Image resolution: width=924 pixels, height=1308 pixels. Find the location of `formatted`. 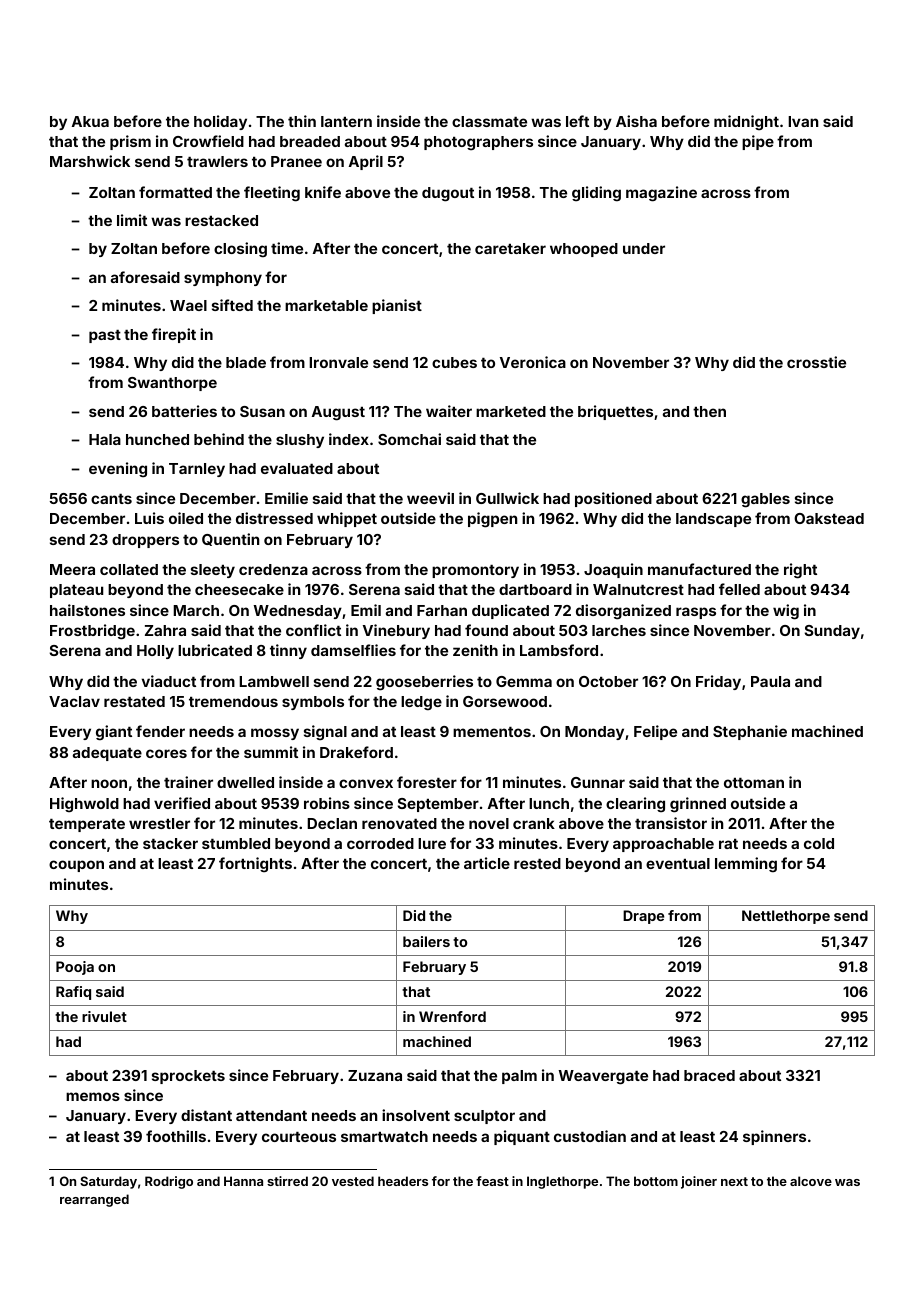

formatted is located at coordinates (175, 192).
